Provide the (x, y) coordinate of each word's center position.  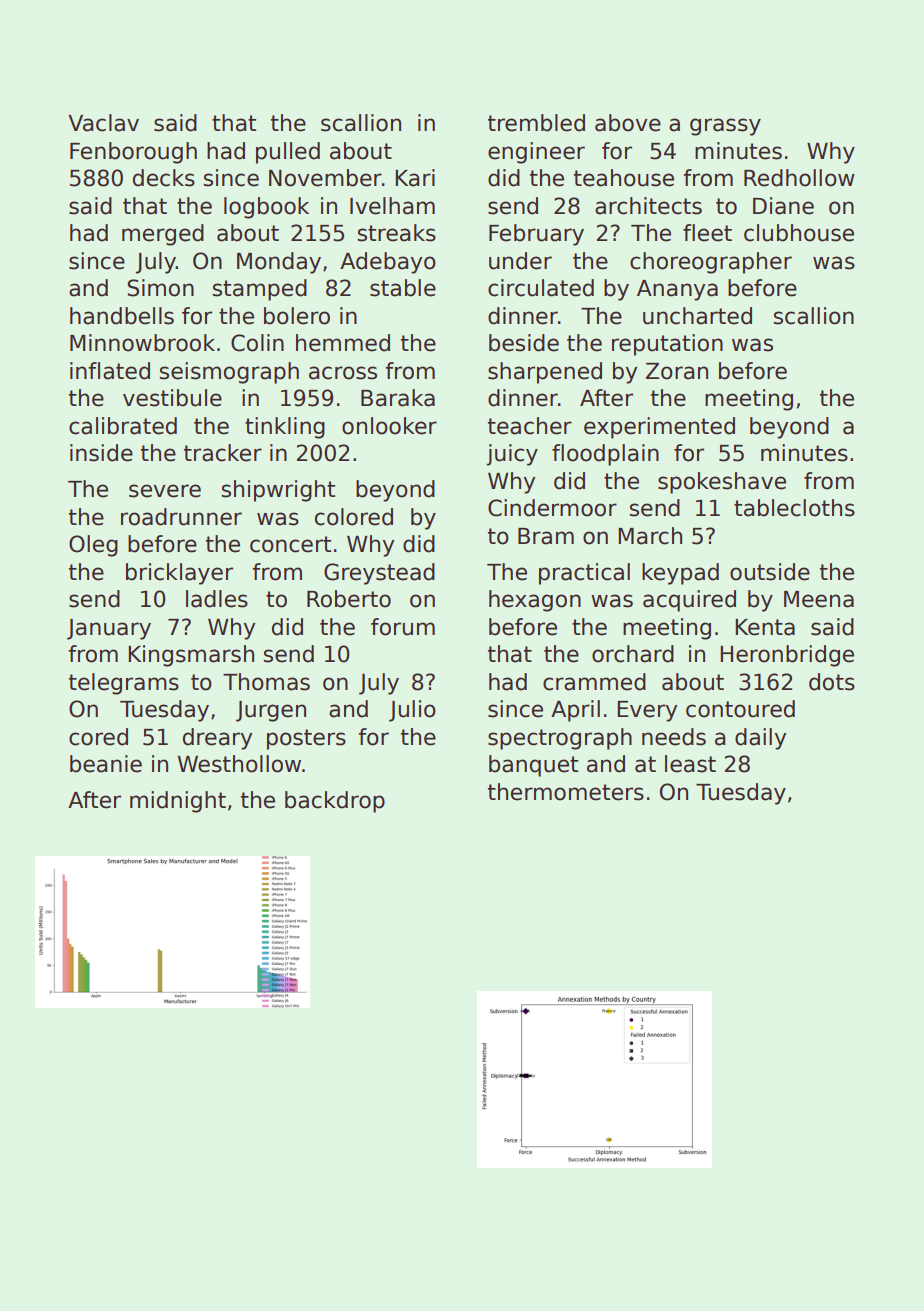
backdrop (335, 802)
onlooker (389, 426)
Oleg (93, 546)
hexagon (535, 601)
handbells (122, 316)
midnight (178, 802)
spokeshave (722, 483)
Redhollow (799, 178)
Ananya (677, 290)
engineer (536, 153)
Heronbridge (787, 656)
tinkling (285, 428)
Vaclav (103, 123)
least (690, 764)
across (343, 373)
